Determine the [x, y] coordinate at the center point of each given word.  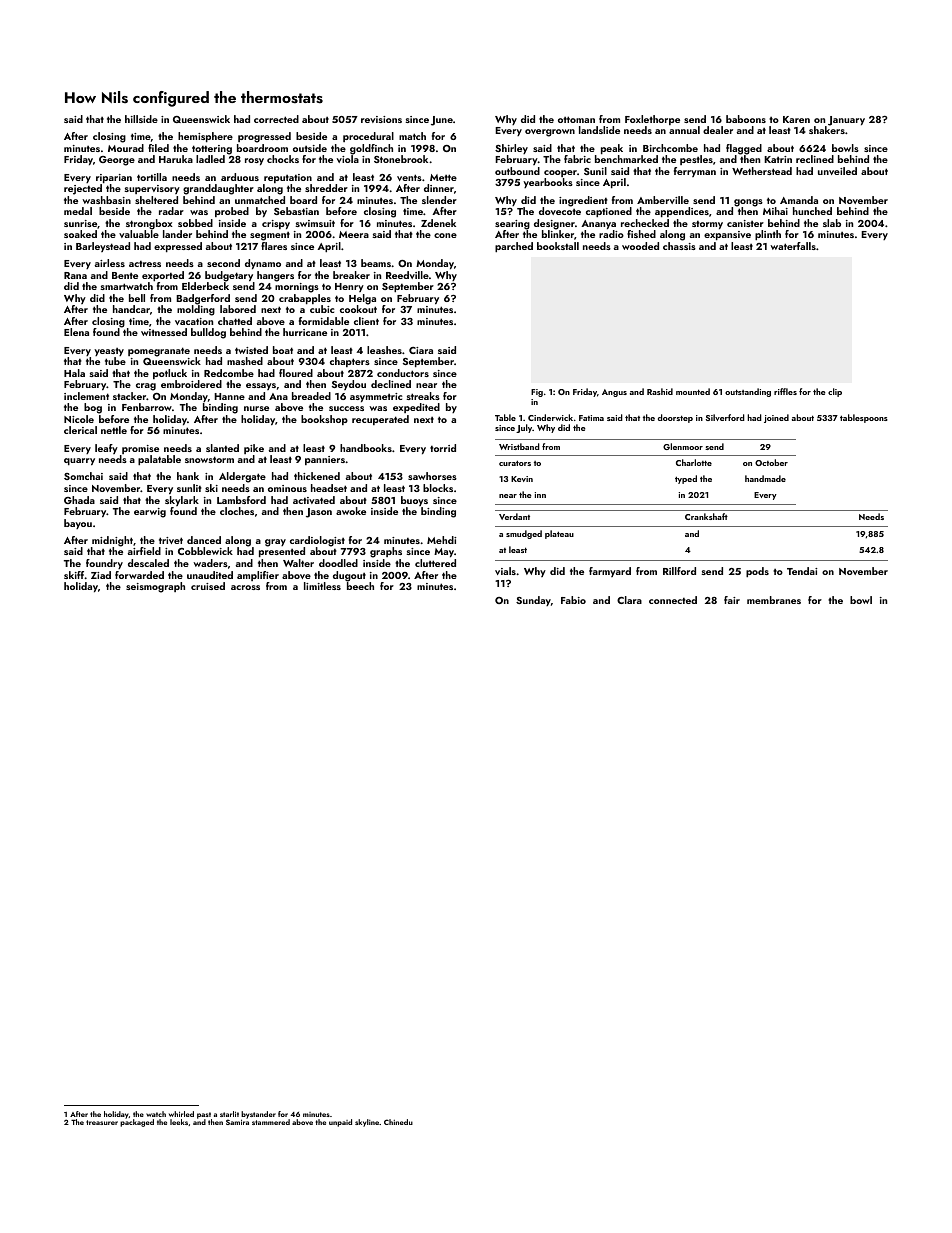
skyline [367, 1123]
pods [757, 572]
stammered [271, 1122]
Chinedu [398, 1122]
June [442, 121]
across [245, 587]
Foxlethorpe [652, 120]
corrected [276, 119]
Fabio [573, 600]
